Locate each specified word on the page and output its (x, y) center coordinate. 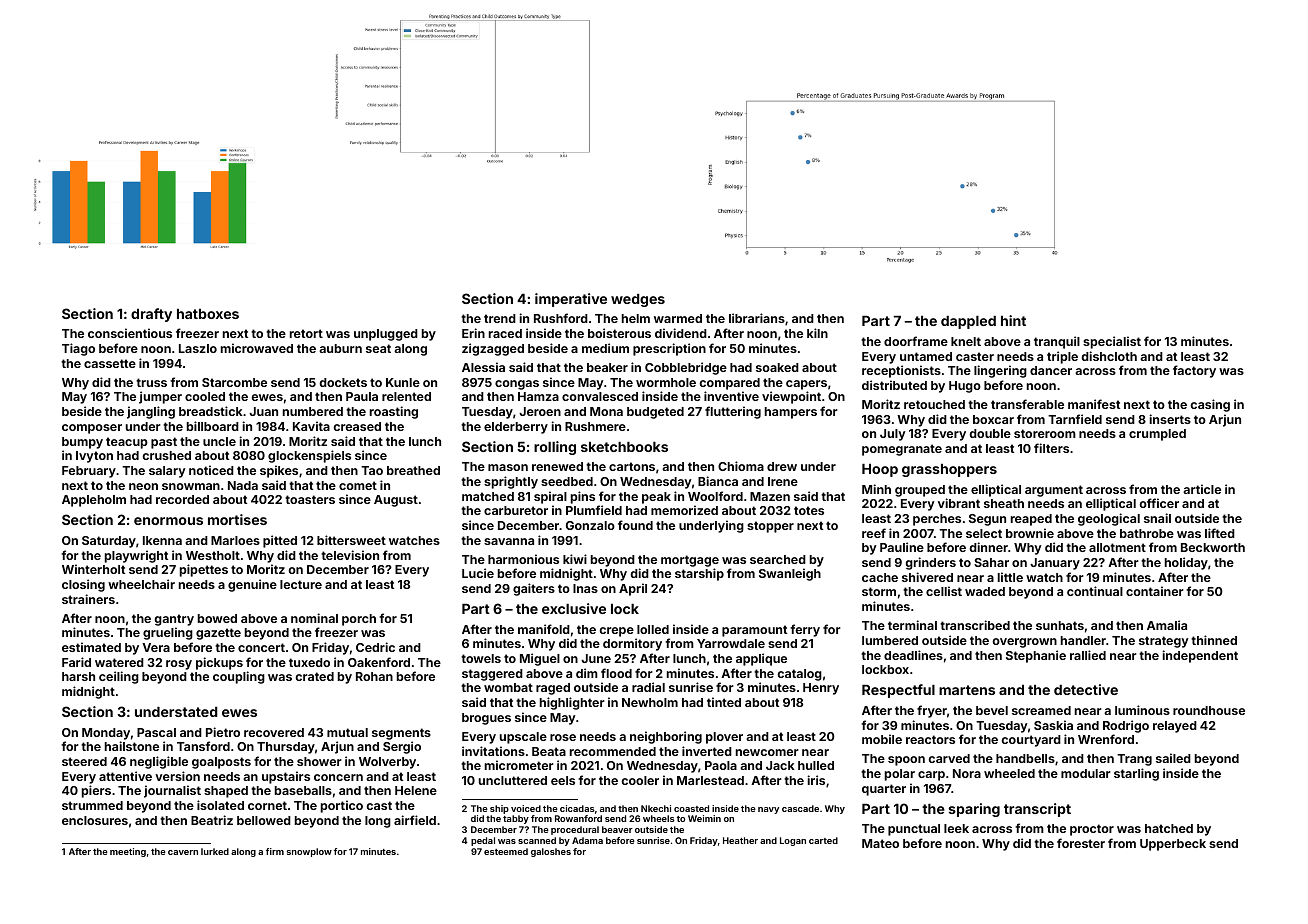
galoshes (551, 852)
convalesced (600, 396)
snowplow (309, 852)
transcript (1037, 810)
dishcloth (1109, 356)
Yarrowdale (731, 643)
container (1155, 591)
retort (306, 333)
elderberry (516, 428)
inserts (1170, 419)
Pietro (223, 732)
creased (357, 426)
